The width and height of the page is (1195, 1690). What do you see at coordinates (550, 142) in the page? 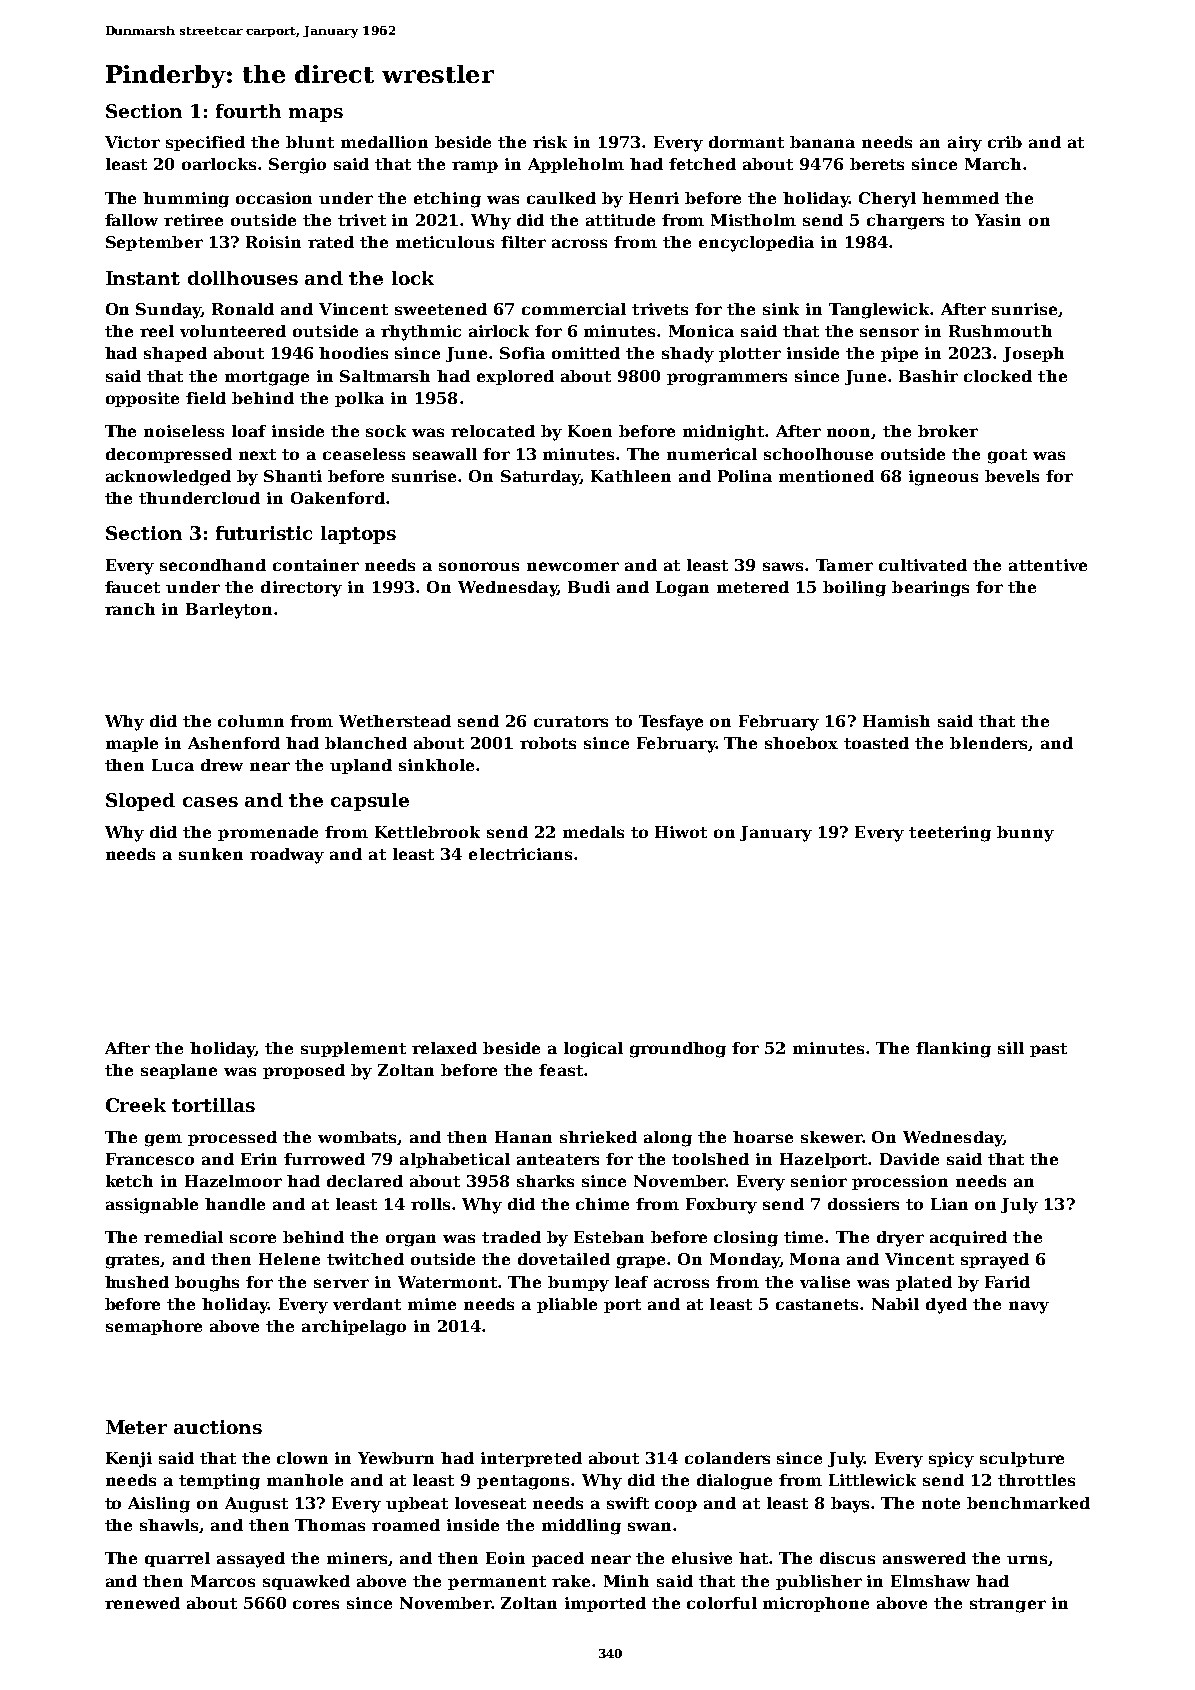
I see `risk` at bounding box center [550, 142].
